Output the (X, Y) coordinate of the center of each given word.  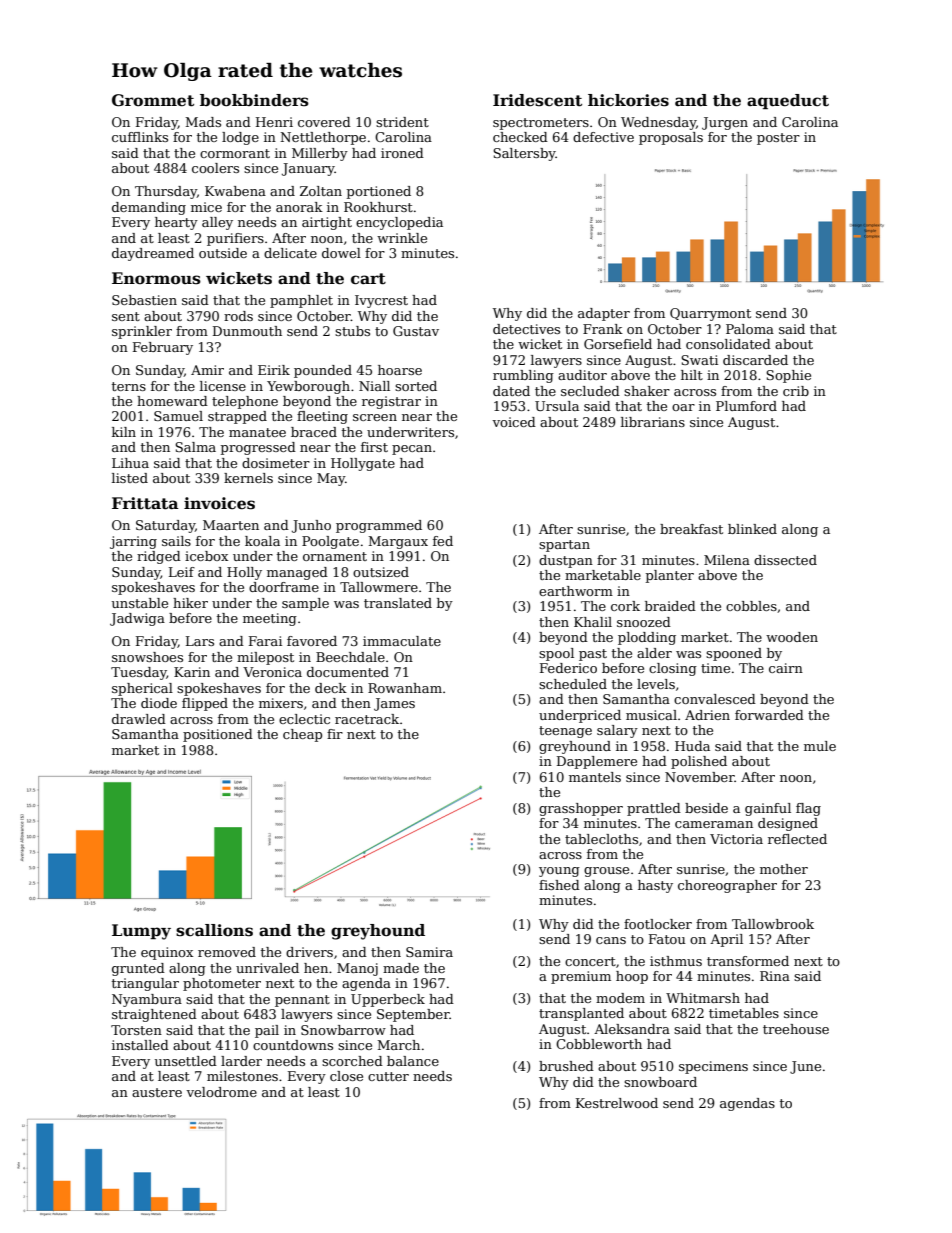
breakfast (691, 529)
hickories (628, 100)
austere (157, 1092)
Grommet (153, 100)
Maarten (231, 525)
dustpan (566, 561)
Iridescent (537, 100)
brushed (566, 1066)
